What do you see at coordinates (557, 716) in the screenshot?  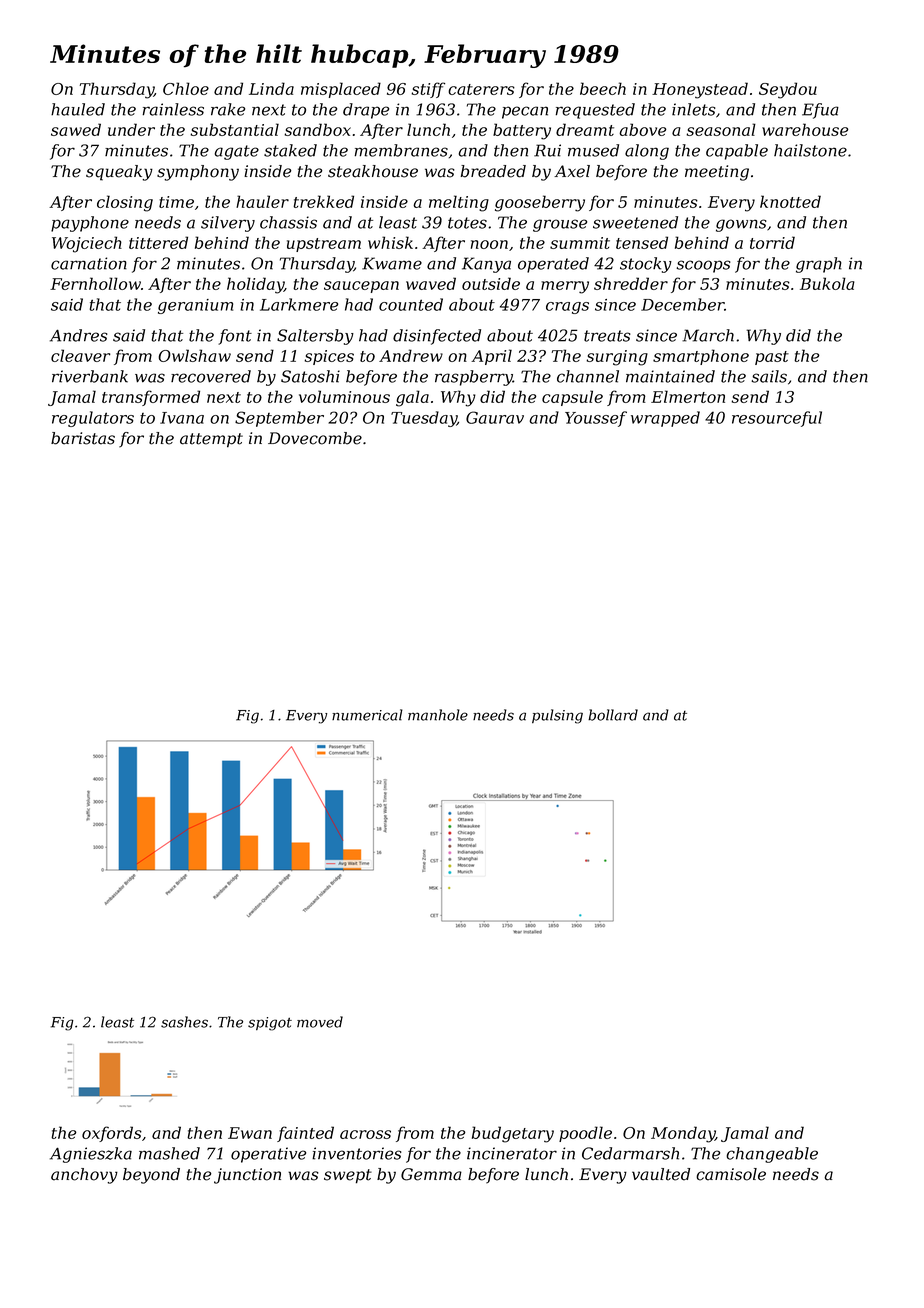 I see `pulsing` at bounding box center [557, 716].
